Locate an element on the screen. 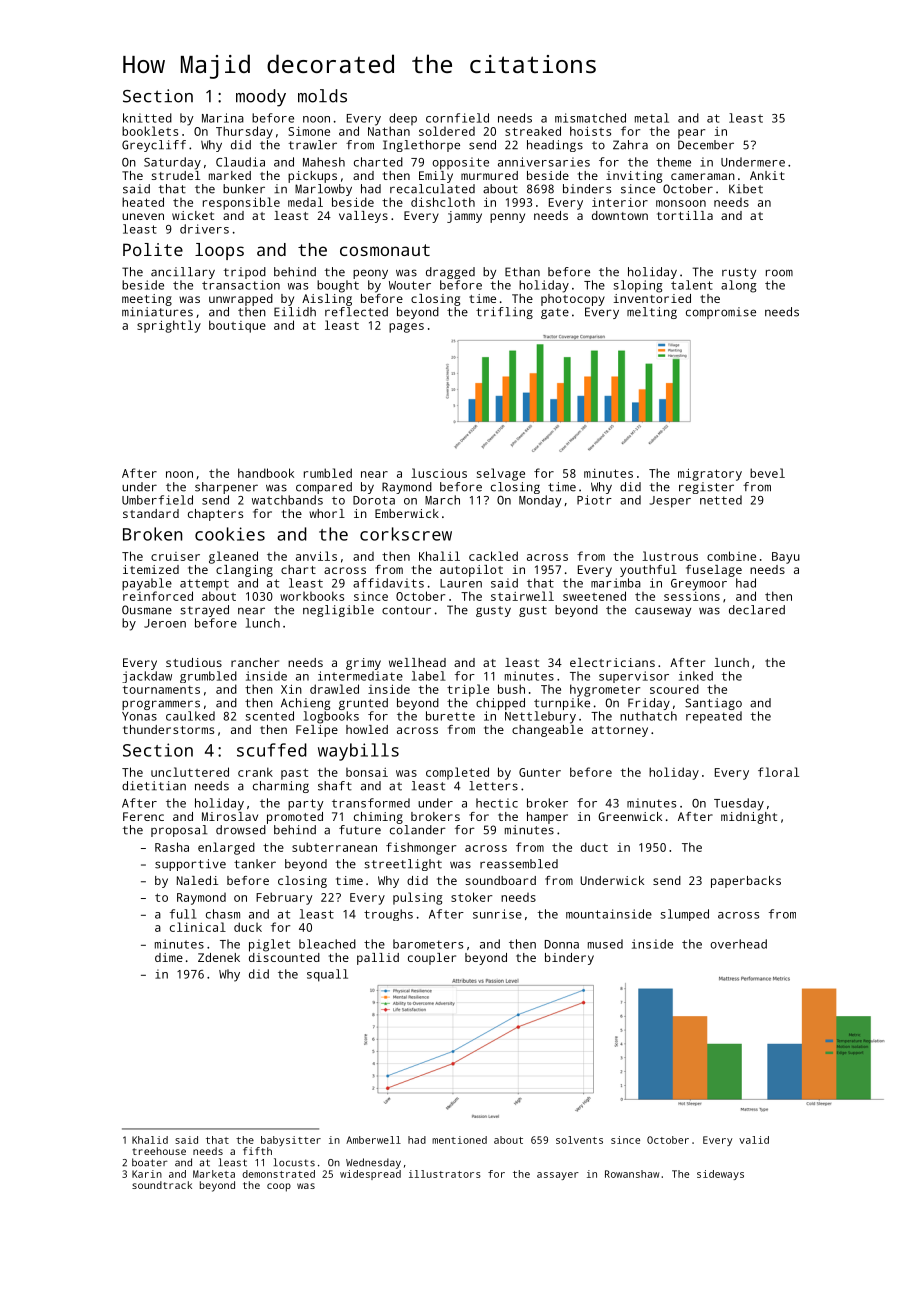  soundtrack is located at coordinates (162, 1185).
